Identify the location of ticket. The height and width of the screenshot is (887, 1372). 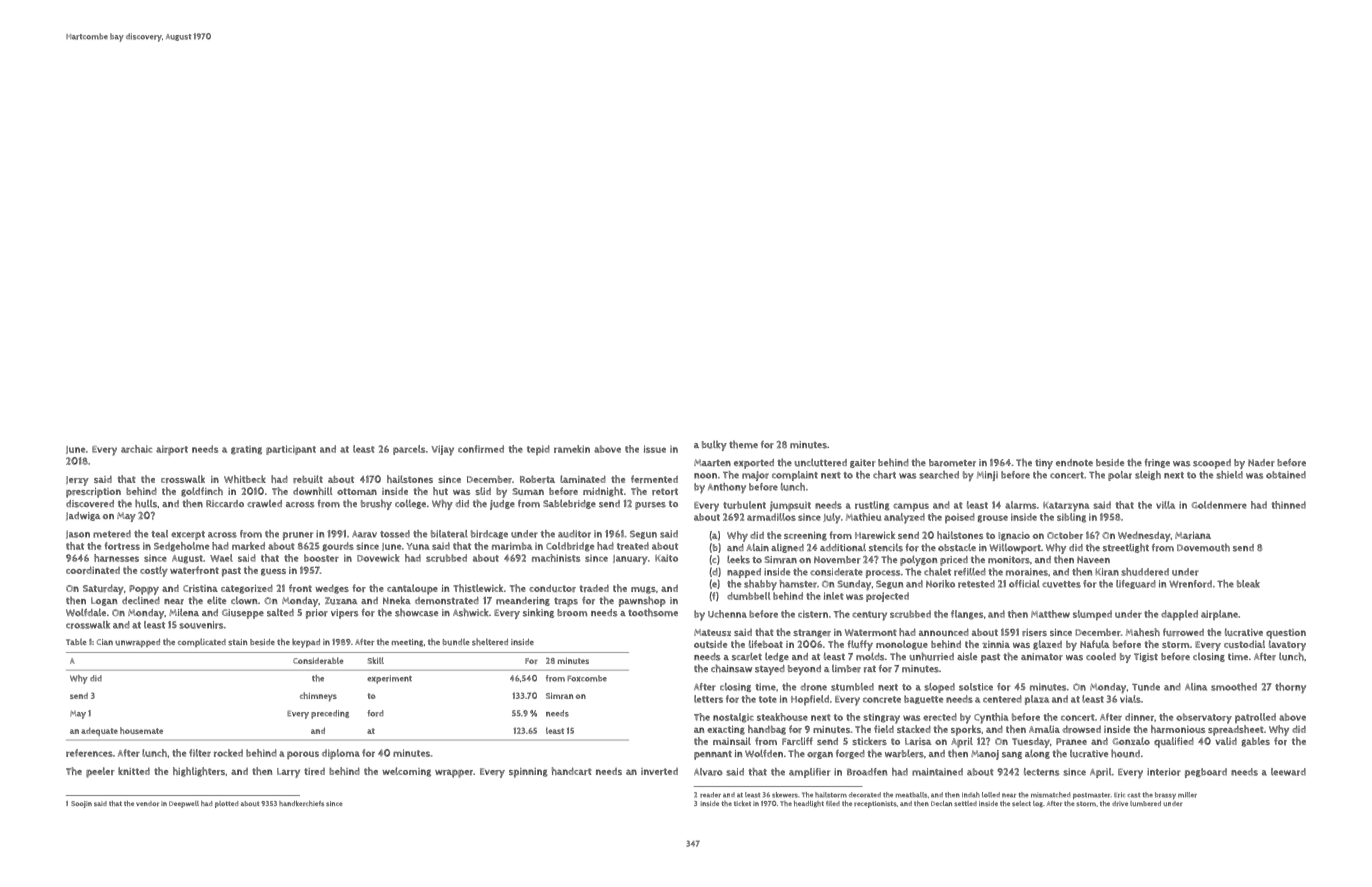
(742, 803).
